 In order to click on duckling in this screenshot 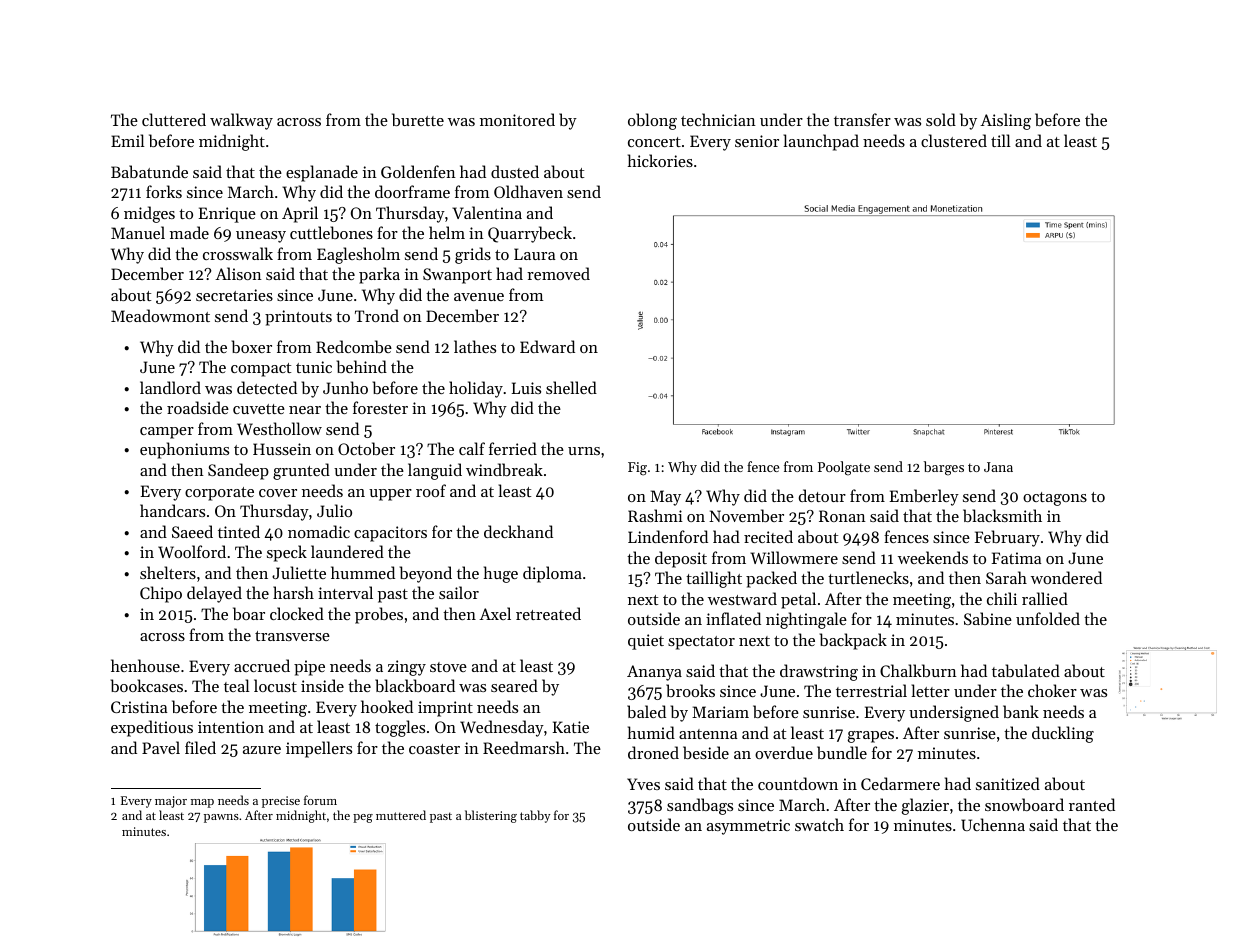, I will do `click(1063, 734)`.
